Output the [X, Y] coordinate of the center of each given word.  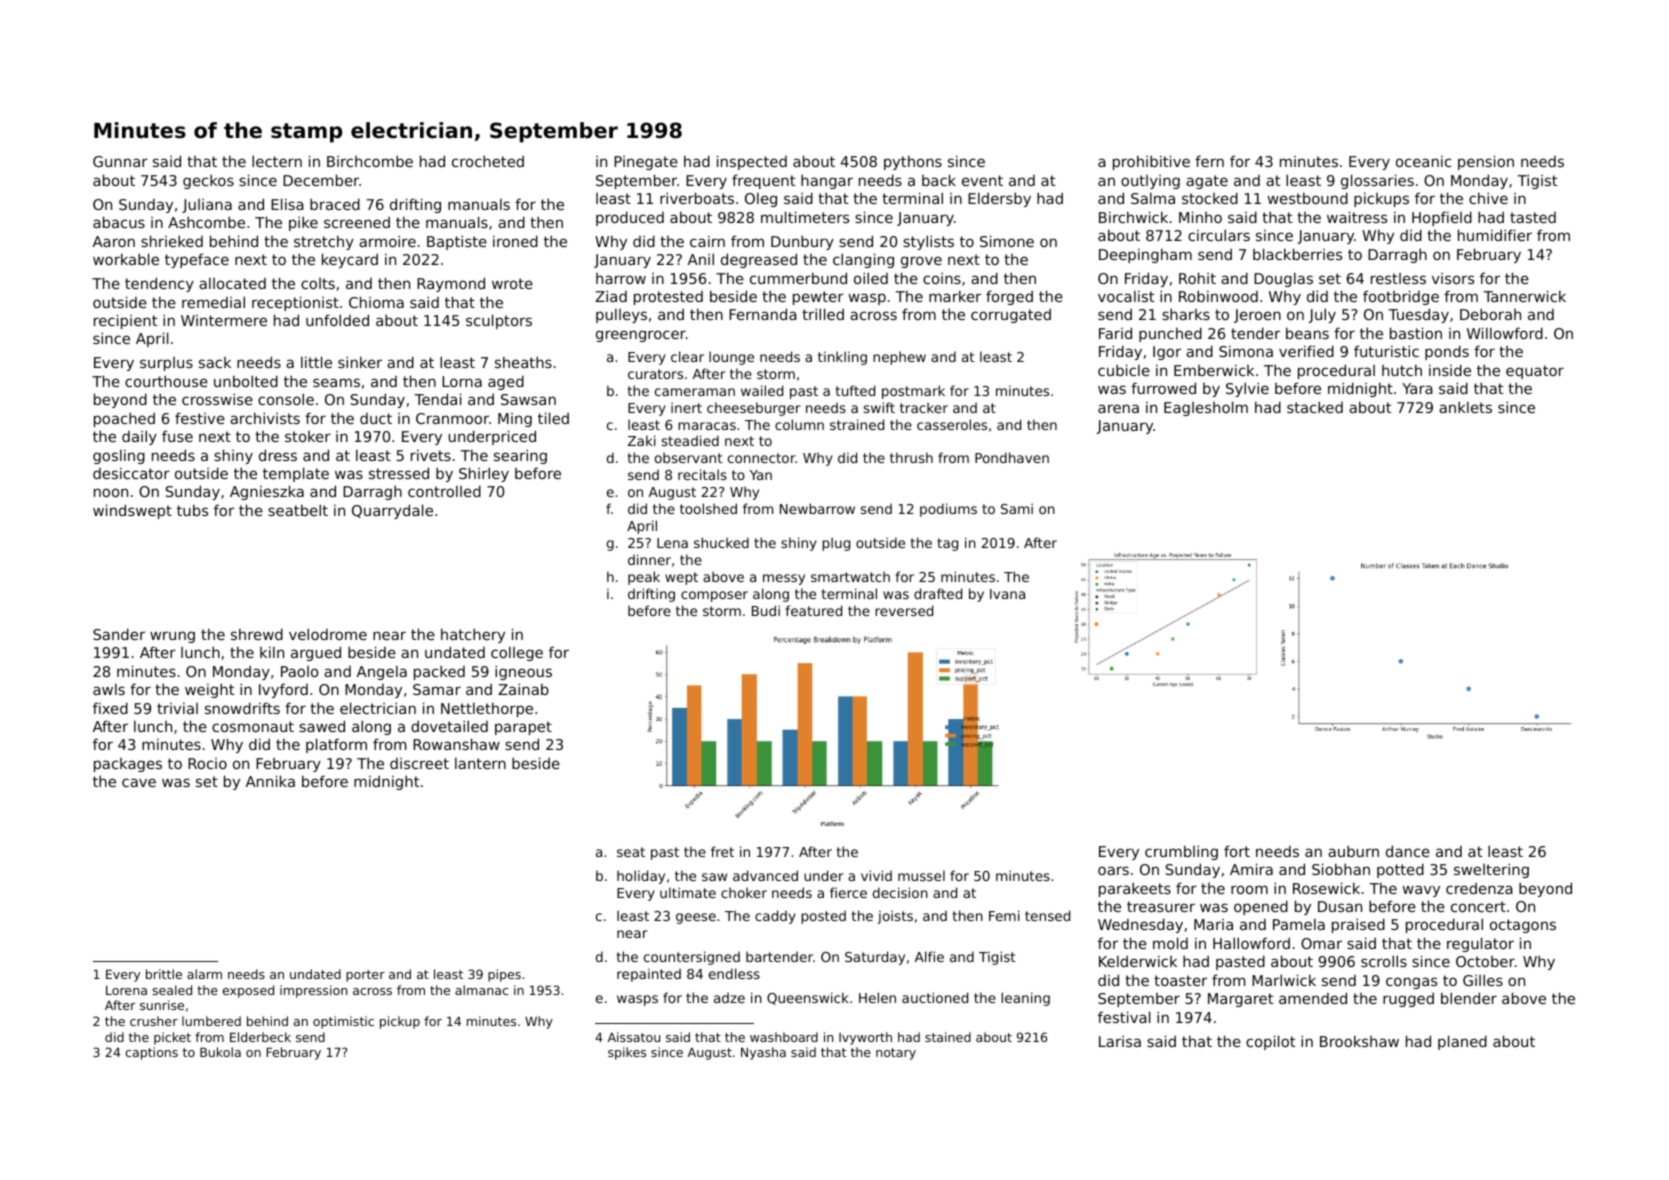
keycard [350, 260]
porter [365, 976]
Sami [1017, 508]
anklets [1465, 407]
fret [722, 851]
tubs [192, 510]
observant [689, 457]
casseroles [952, 424]
